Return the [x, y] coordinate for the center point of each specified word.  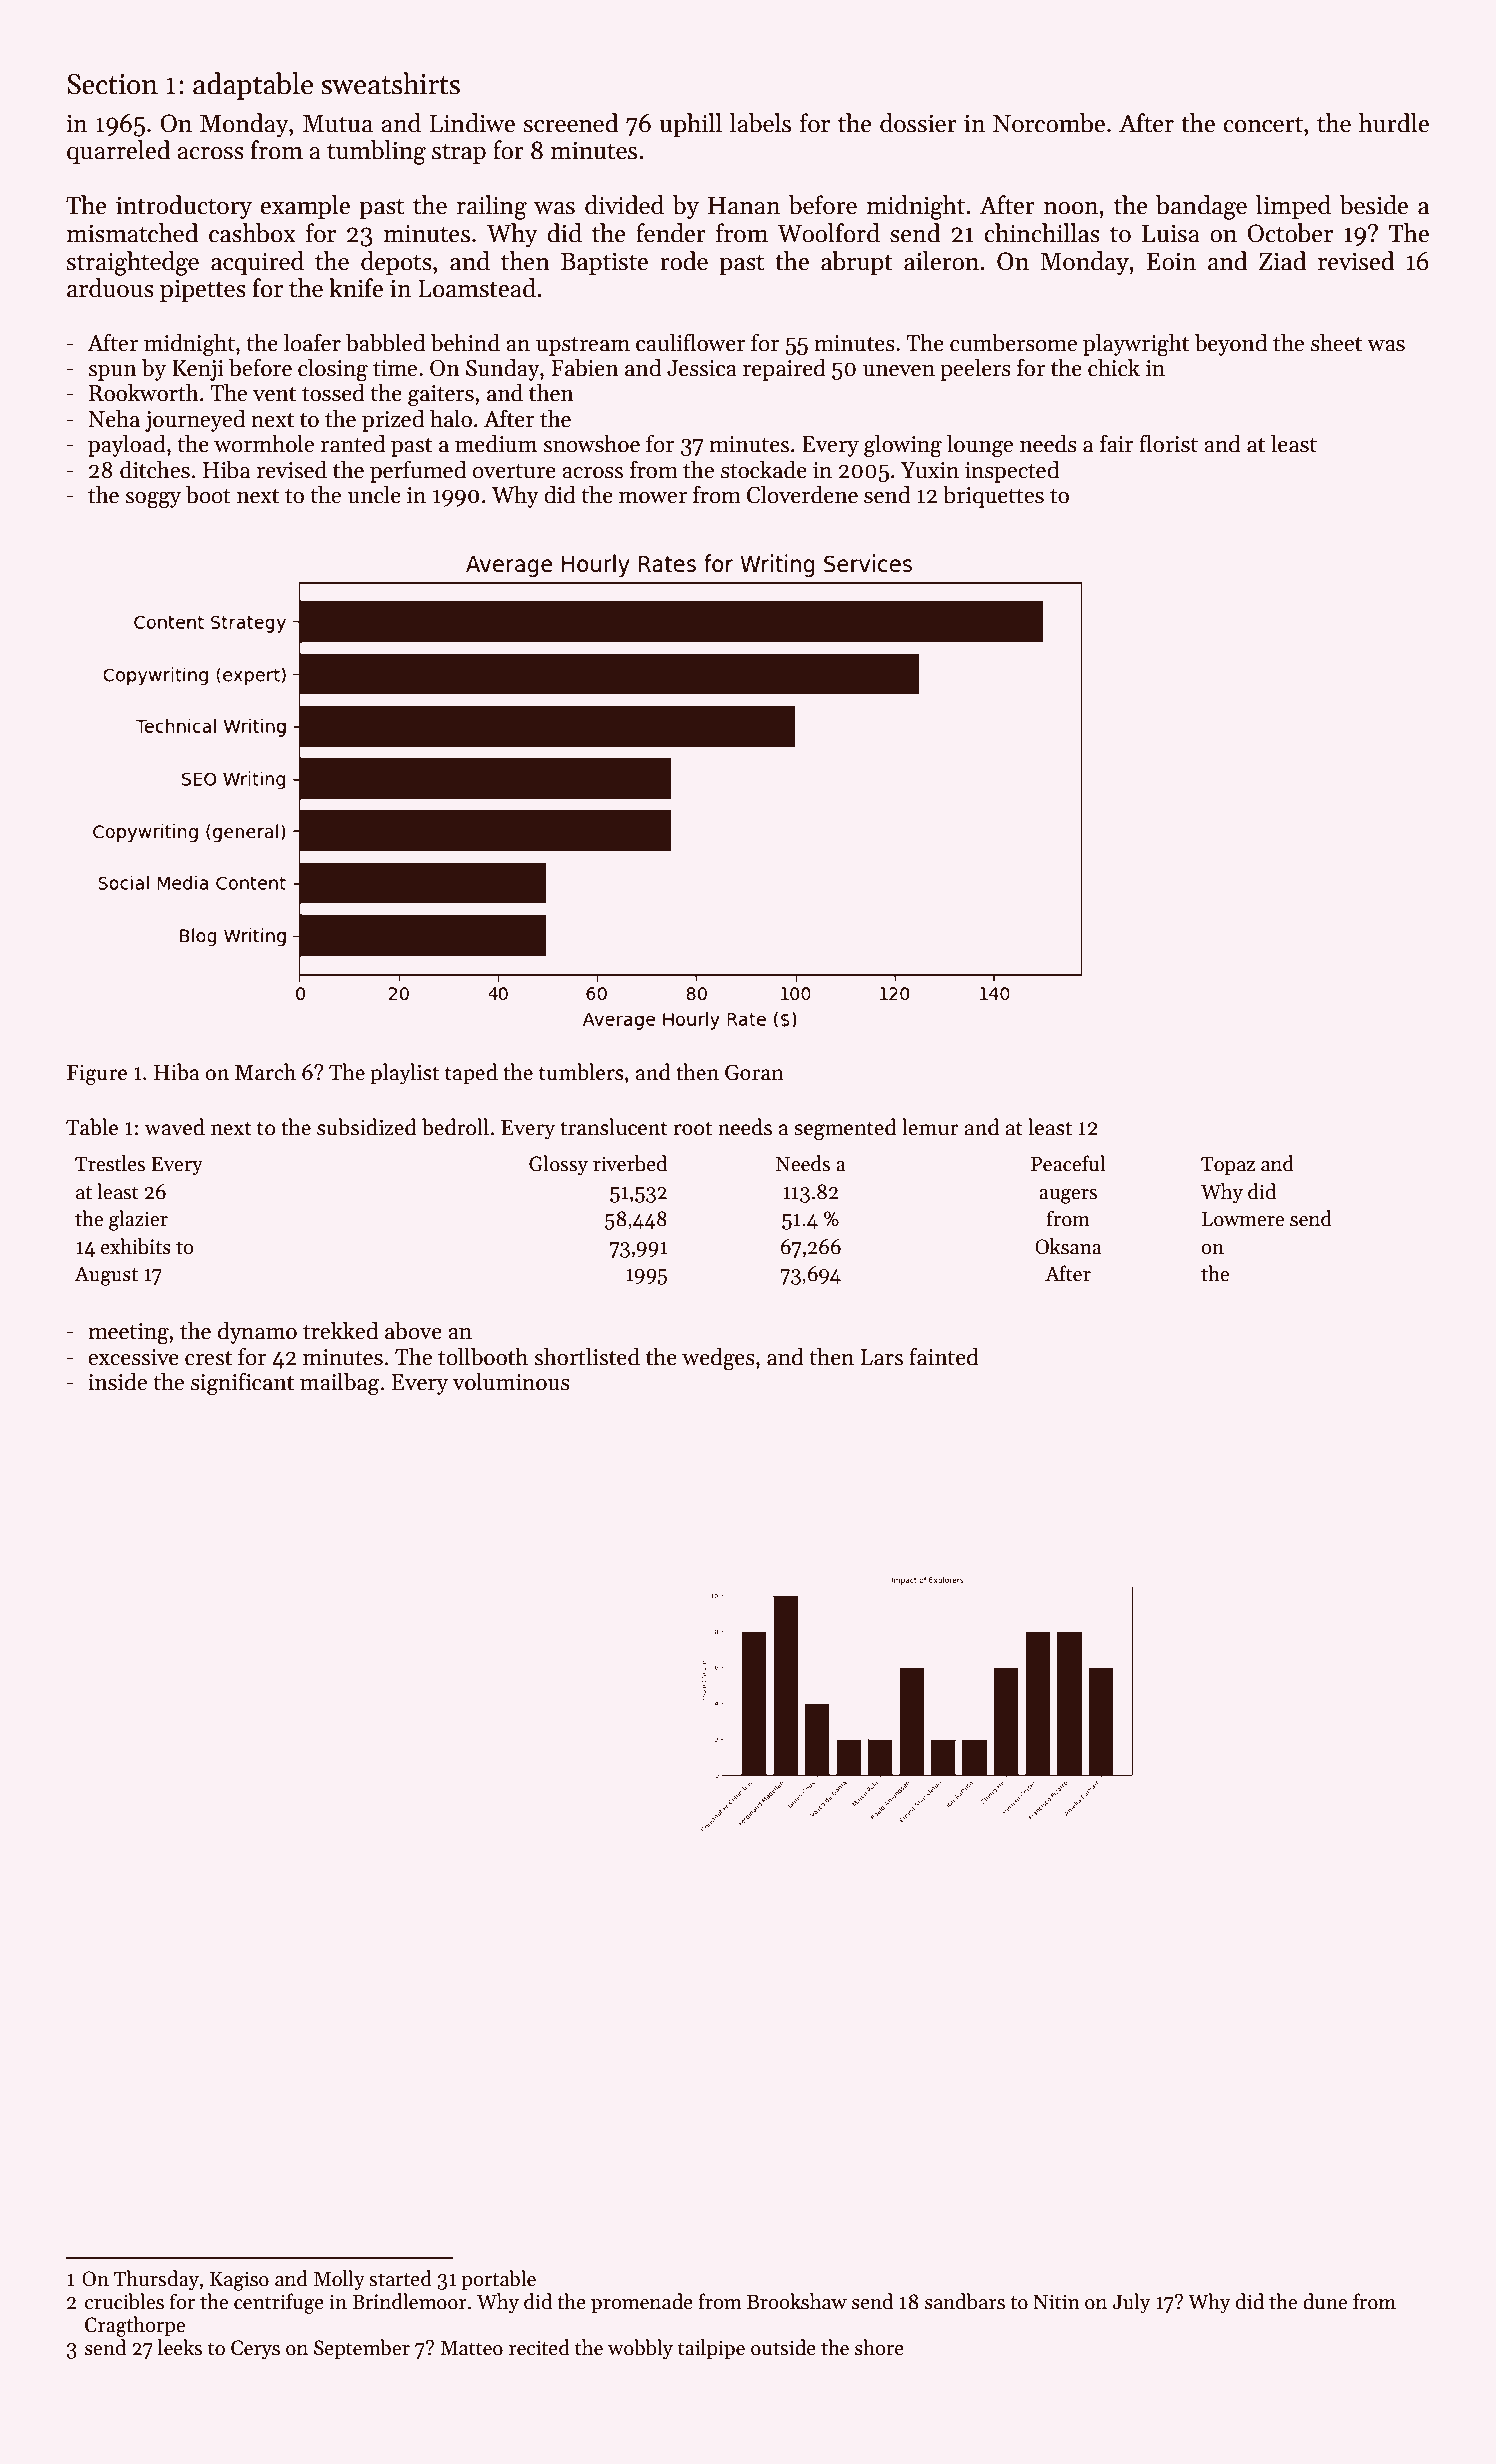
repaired [784, 369]
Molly [339, 2280]
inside [117, 1381]
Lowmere [1243, 1219]
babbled [385, 342]
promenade [642, 2303]
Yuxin [930, 470]
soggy [153, 500]
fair [1117, 444]
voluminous [511, 1381]
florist [1168, 443]
